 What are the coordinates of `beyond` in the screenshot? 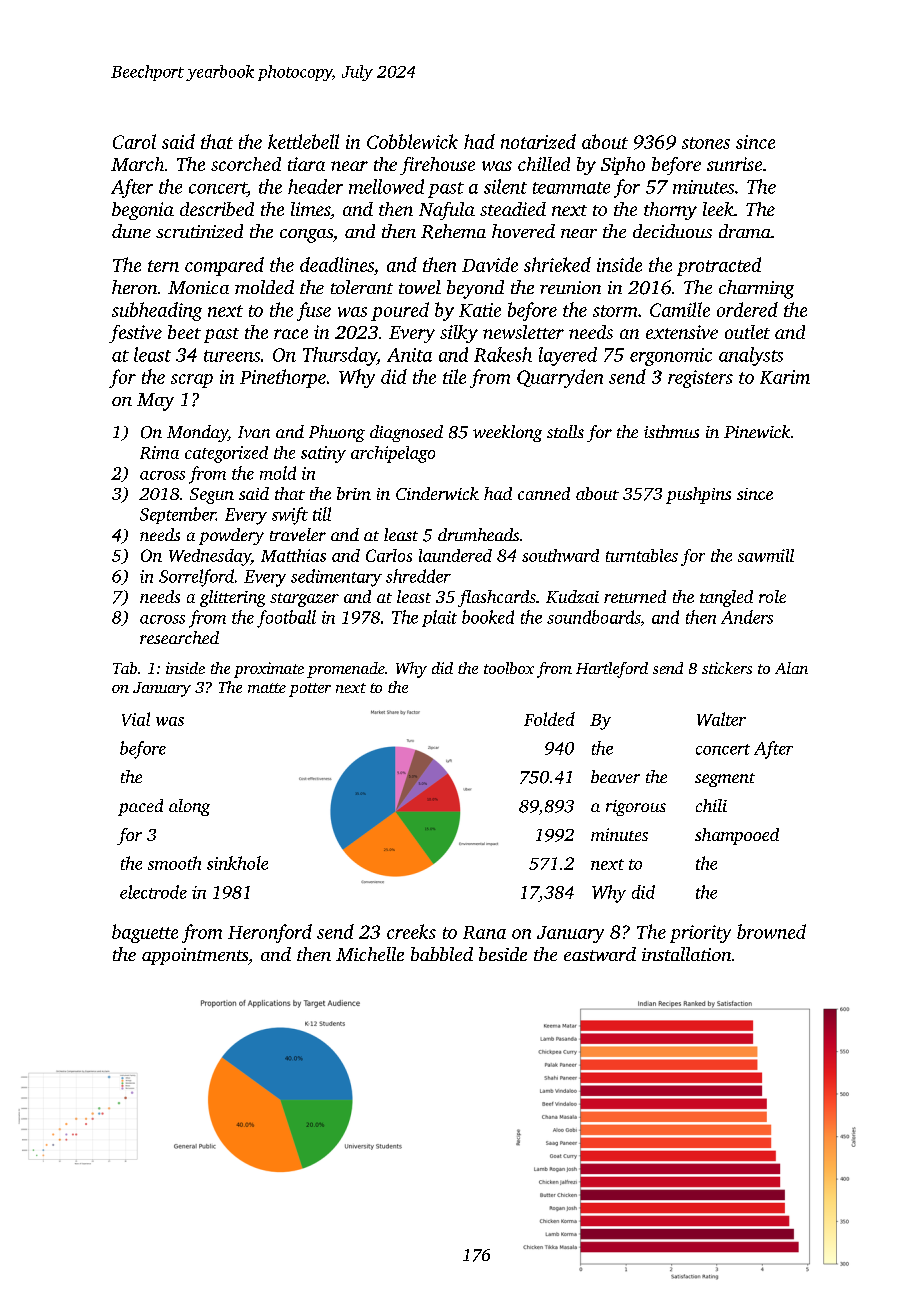 It's located at (475, 289).
